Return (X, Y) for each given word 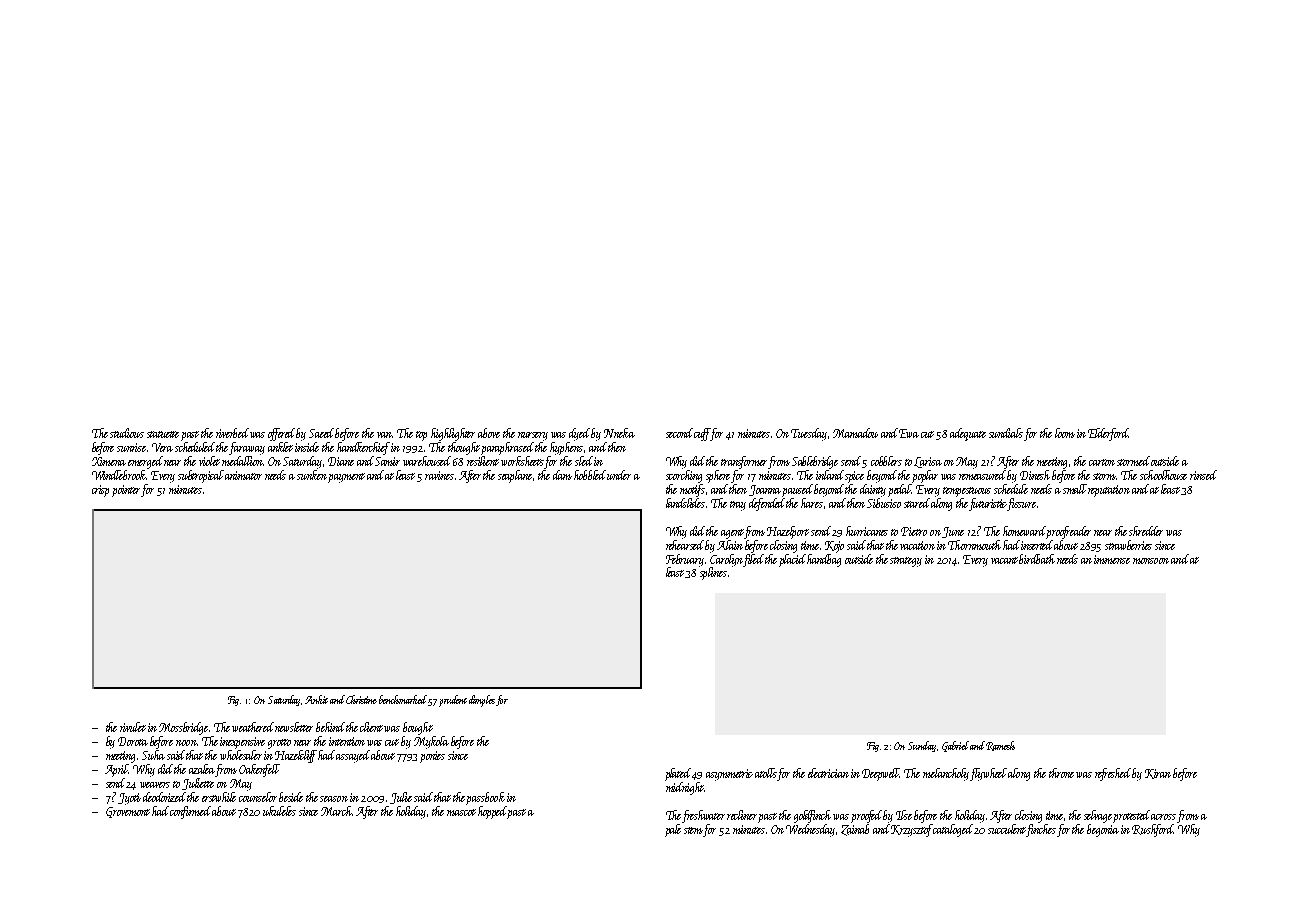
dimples (482, 701)
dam (562, 475)
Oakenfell (259, 770)
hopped (493, 812)
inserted (1038, 545)
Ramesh (1000, 746)
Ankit (316, 699)
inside (307, 447)
